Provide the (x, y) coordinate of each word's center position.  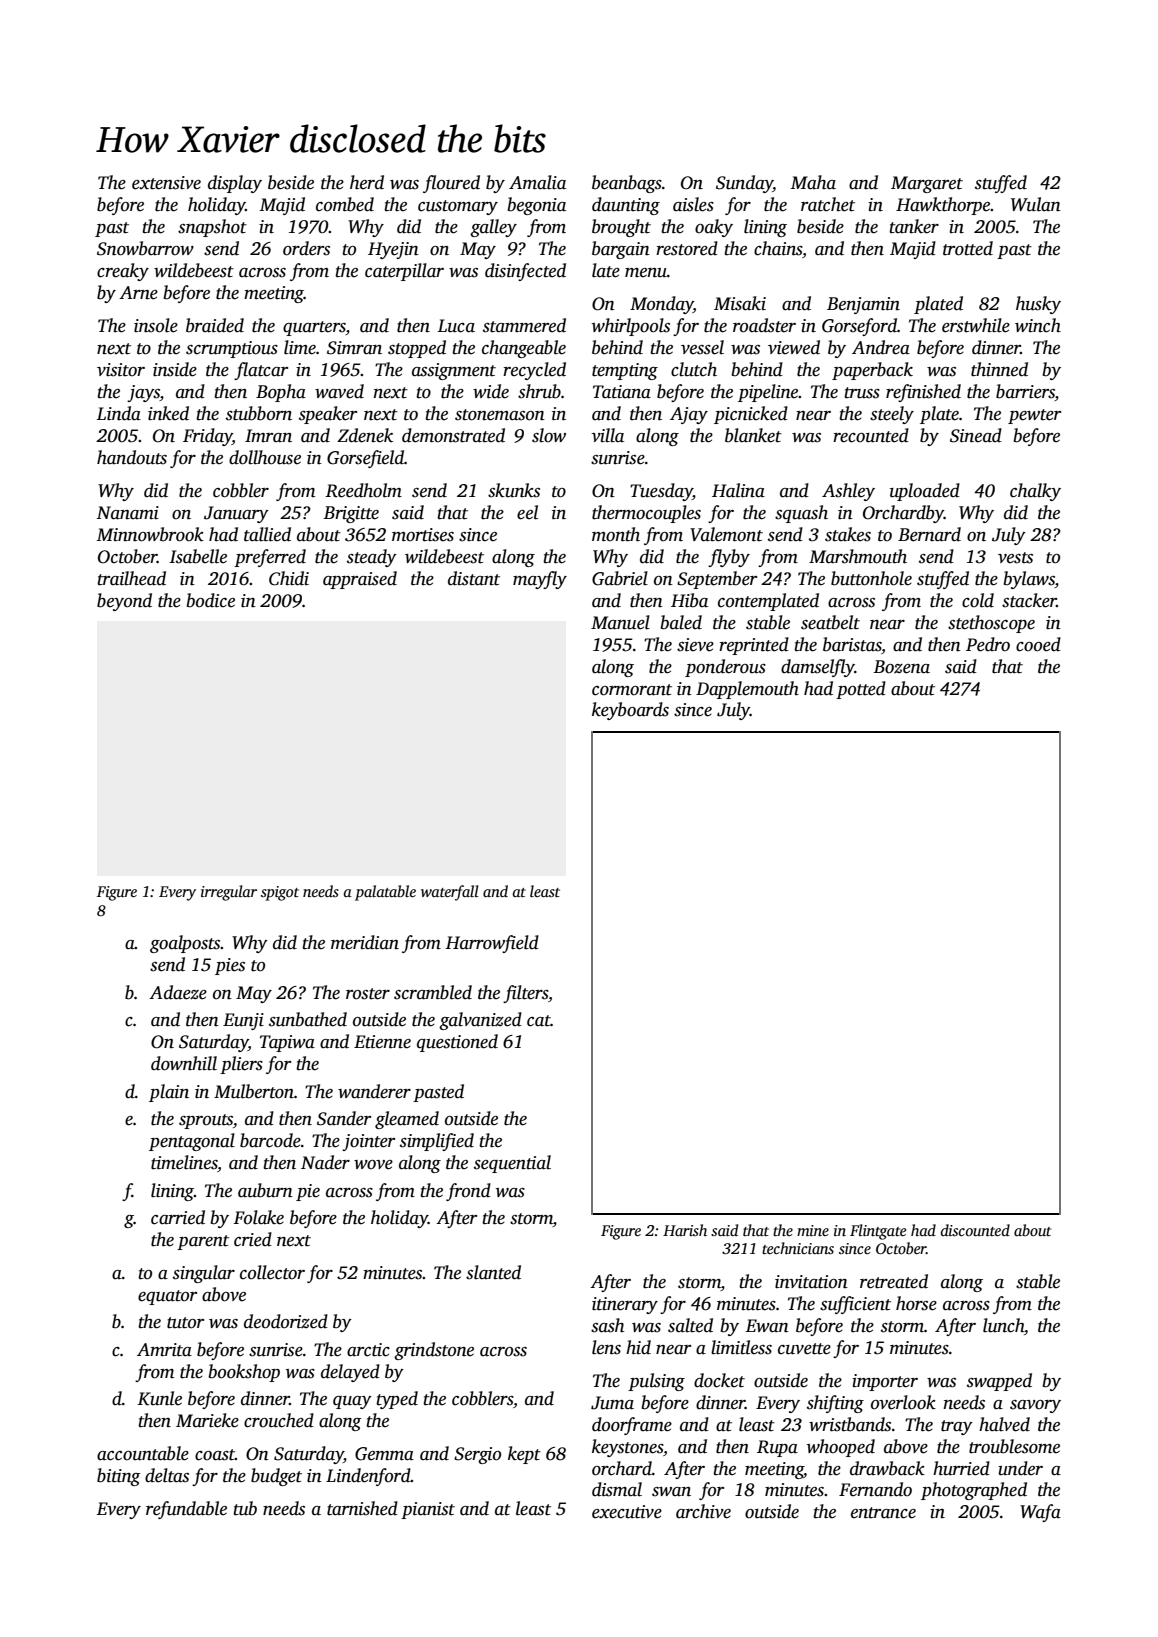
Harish (685, 1230)
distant (474, 578)
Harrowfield (492, 944)
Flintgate (878, 1232)
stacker (1029, 600)
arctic (368, 1350)
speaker (328, 415)
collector (272, 1272)
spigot (280, 893)
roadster (764, 325)
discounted (975, 1230)
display (235, 184)
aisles (693, 204)
